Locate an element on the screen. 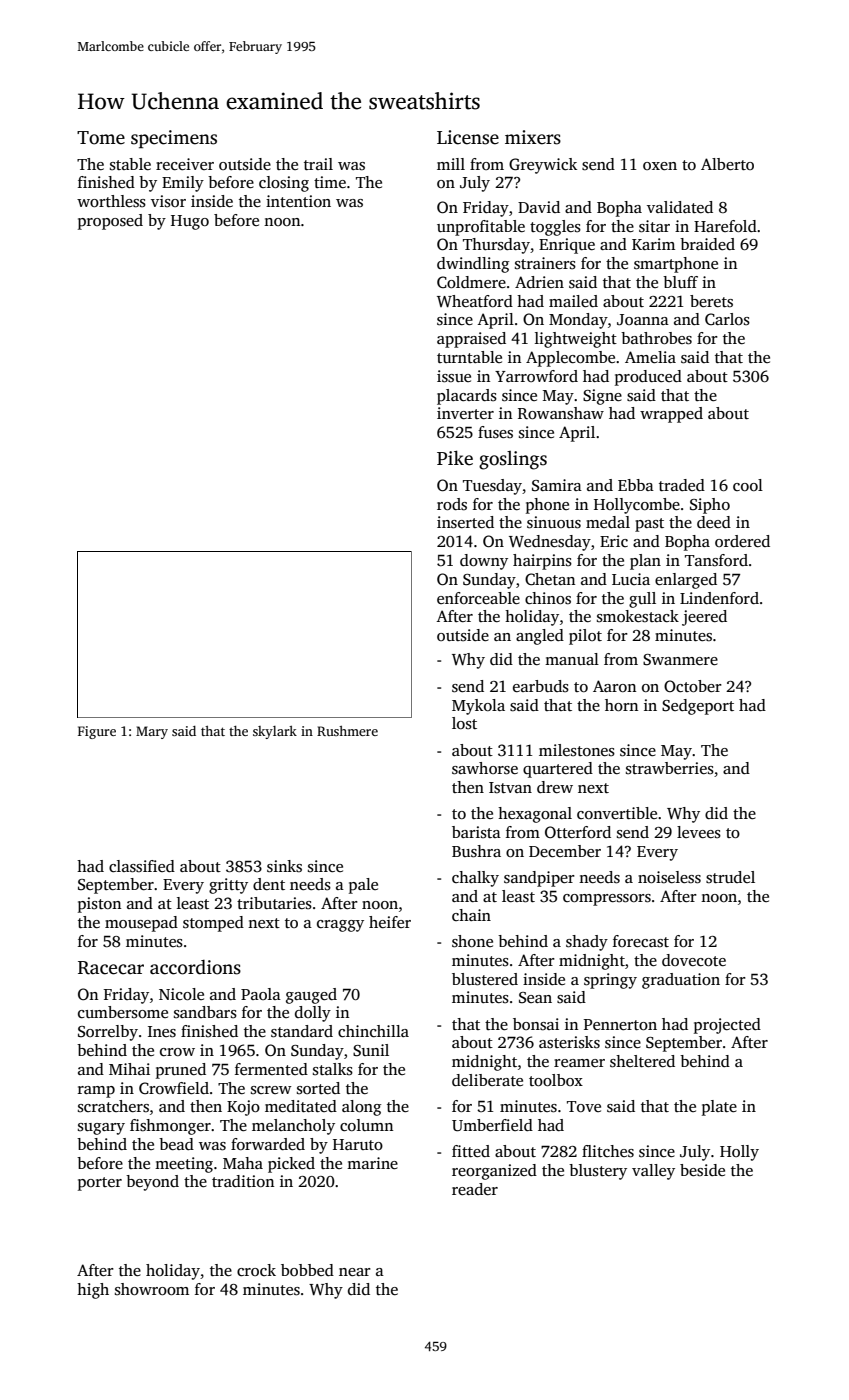  piston is located at coordinates (99, 905).
